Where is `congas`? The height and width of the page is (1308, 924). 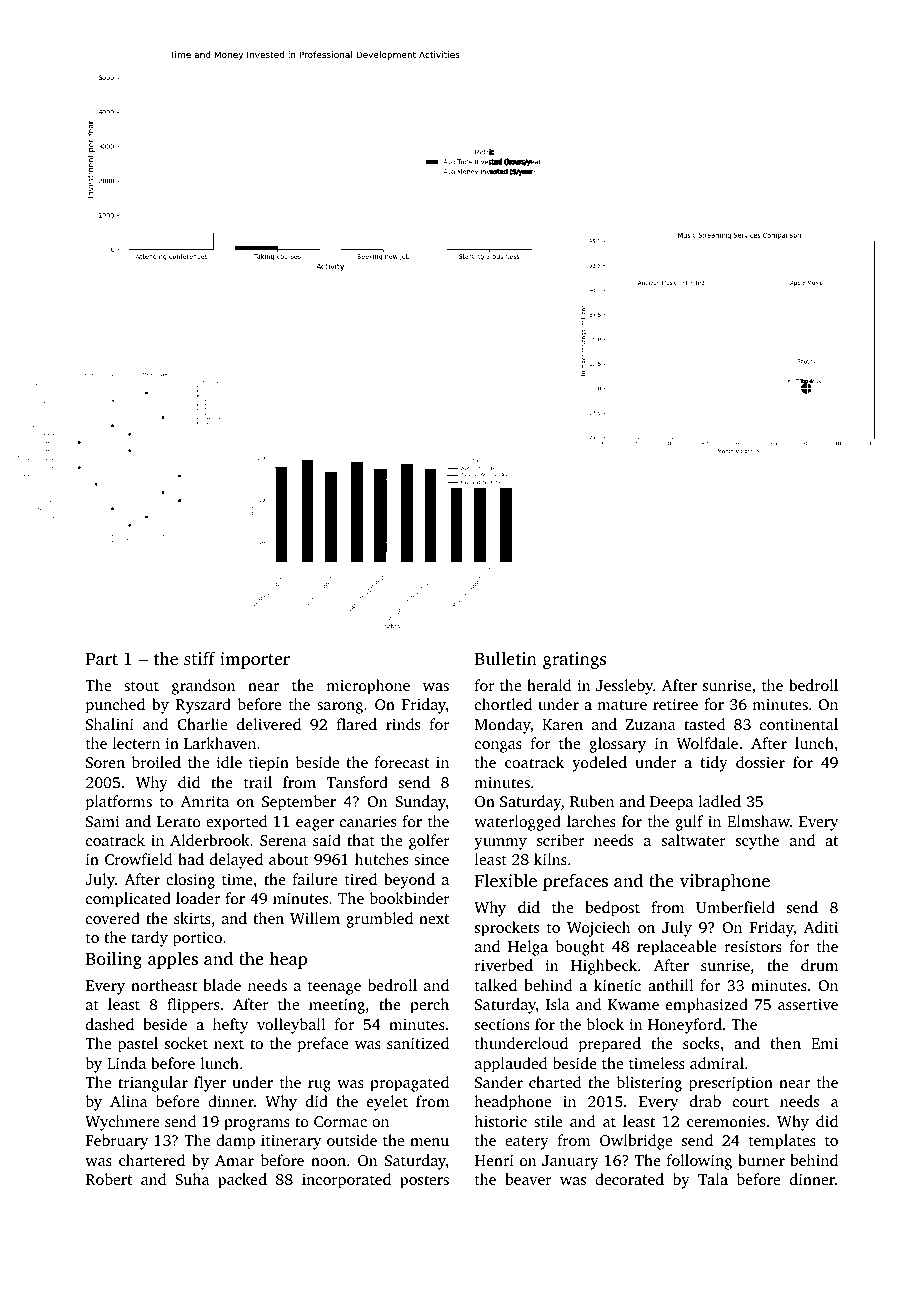
congas is located at coordinates (498, 747).
